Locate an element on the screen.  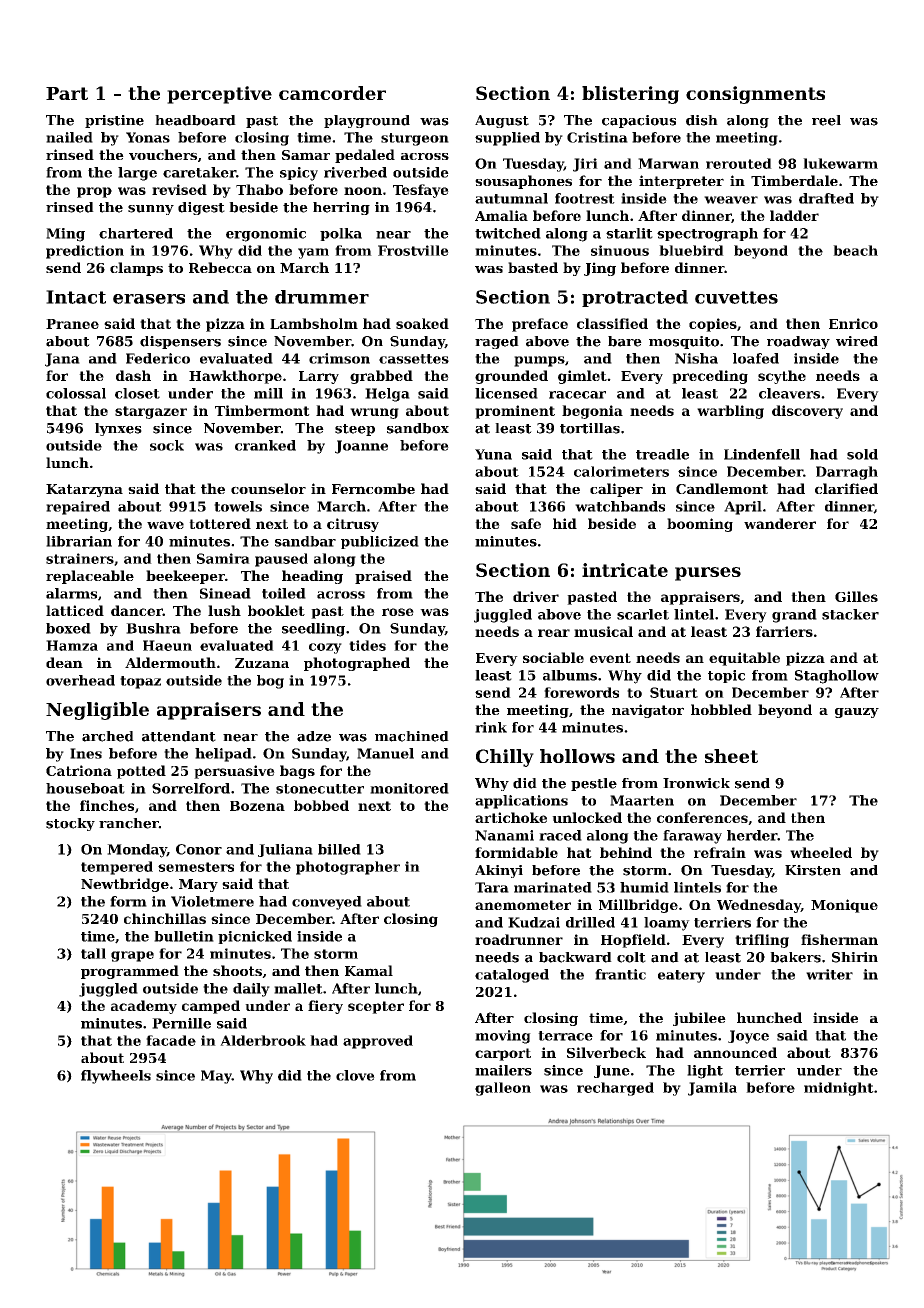
flywheels is located at coordinates (116, 1077).
